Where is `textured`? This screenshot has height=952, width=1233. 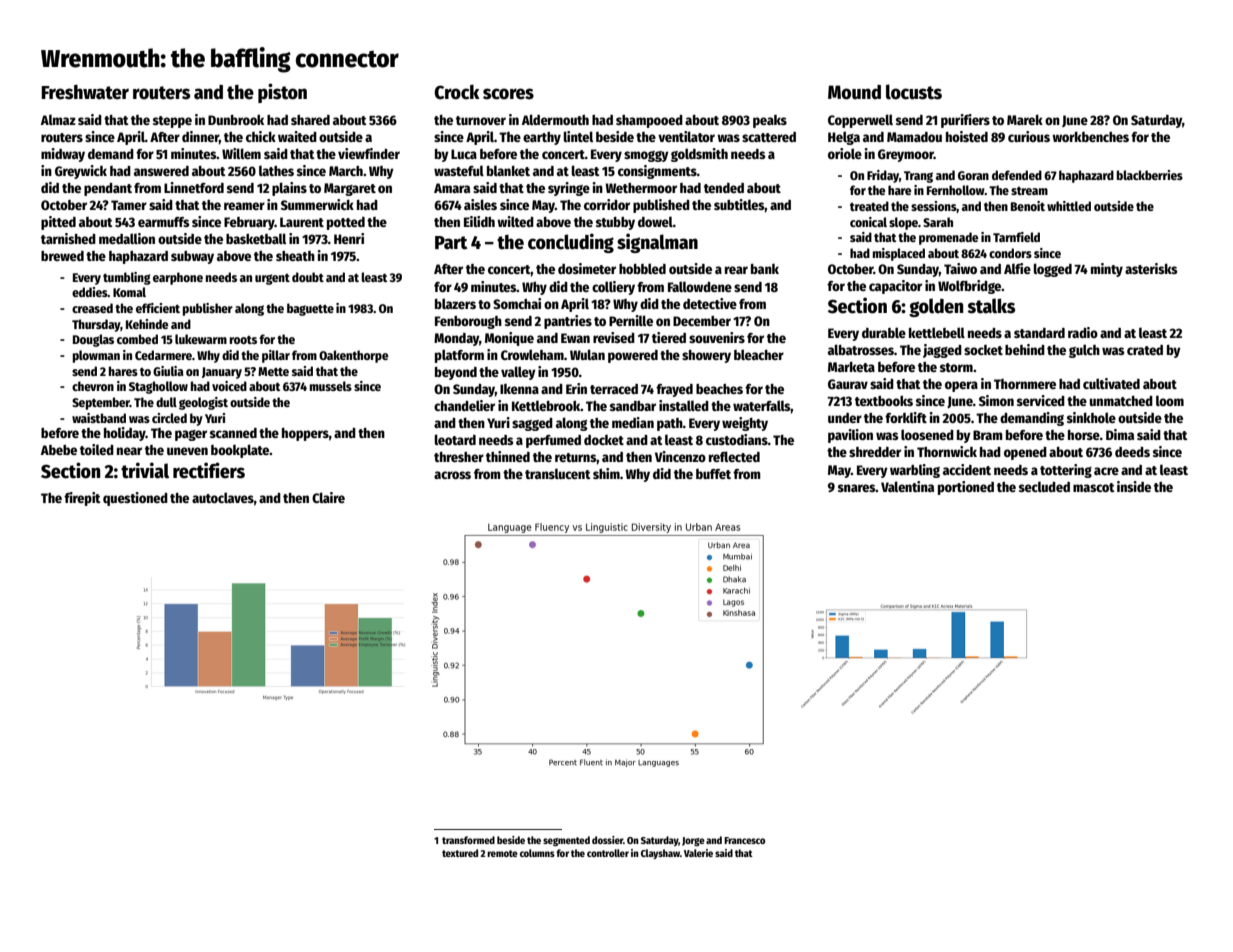
textured is located at coordinates (460, 853).
